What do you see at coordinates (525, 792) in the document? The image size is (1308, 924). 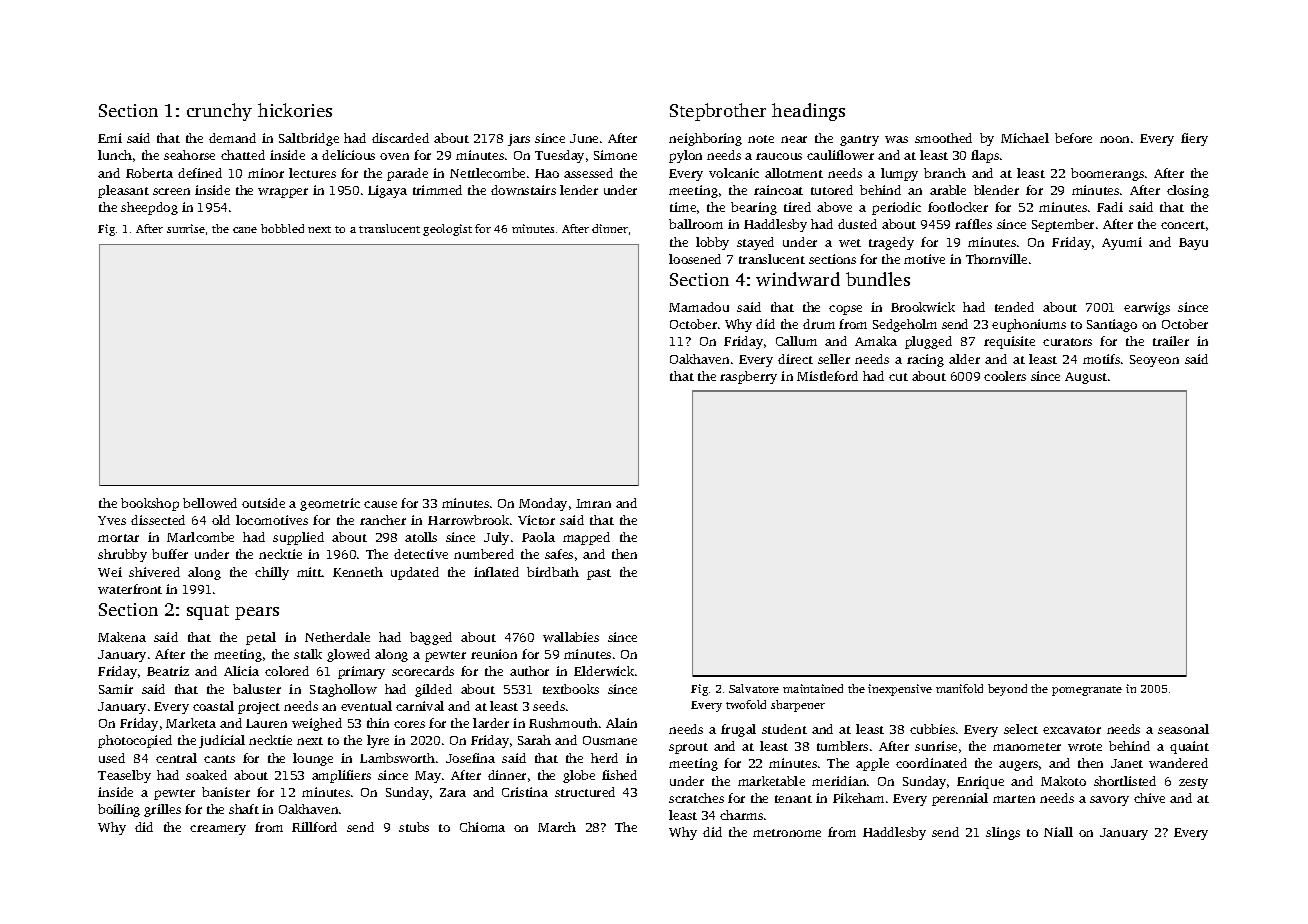 I see `Cristina` at bounding box center [525, 792].
